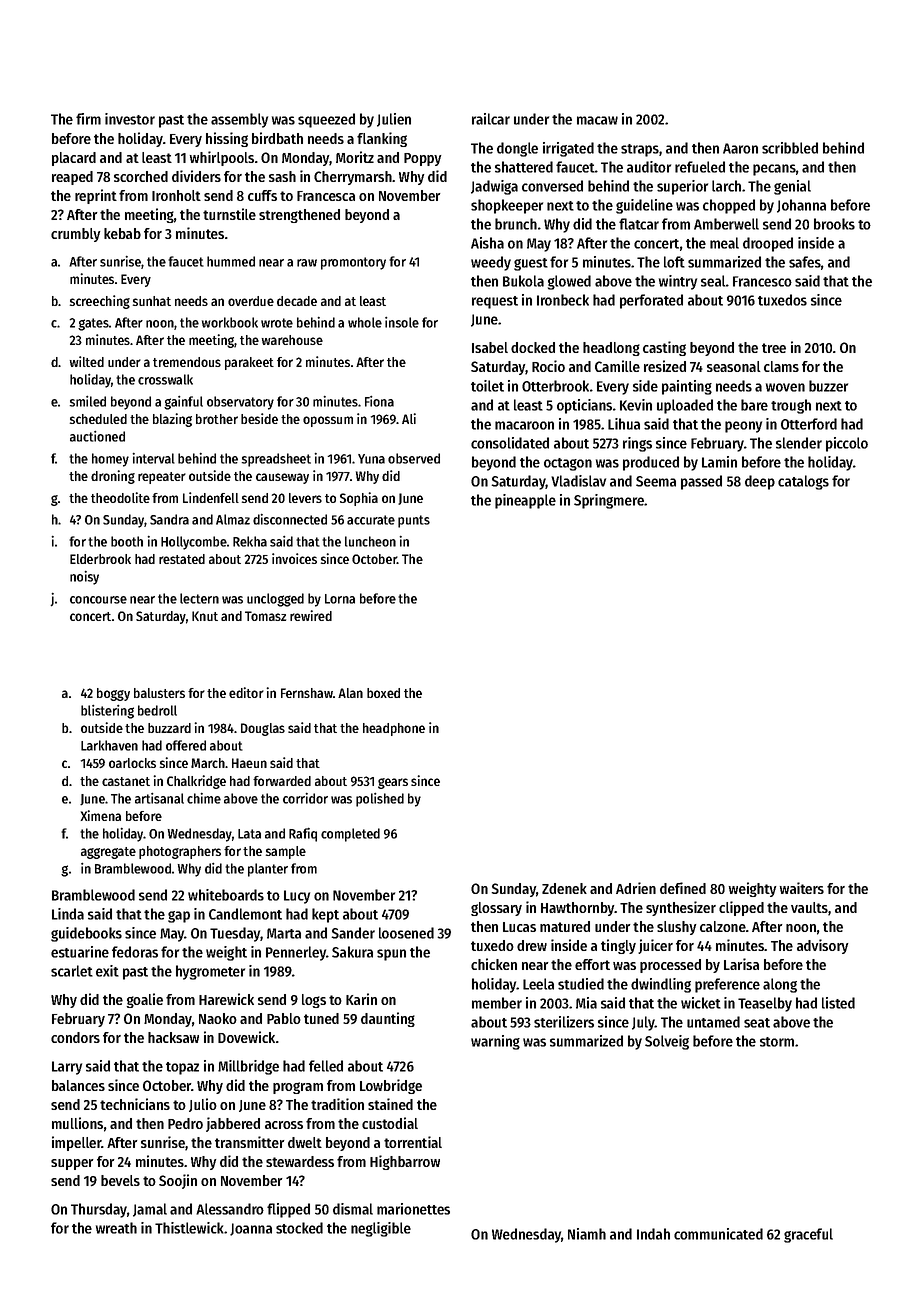  Describe the element at coordinates (822, 946) in the page. I see `advisory` at that location.
